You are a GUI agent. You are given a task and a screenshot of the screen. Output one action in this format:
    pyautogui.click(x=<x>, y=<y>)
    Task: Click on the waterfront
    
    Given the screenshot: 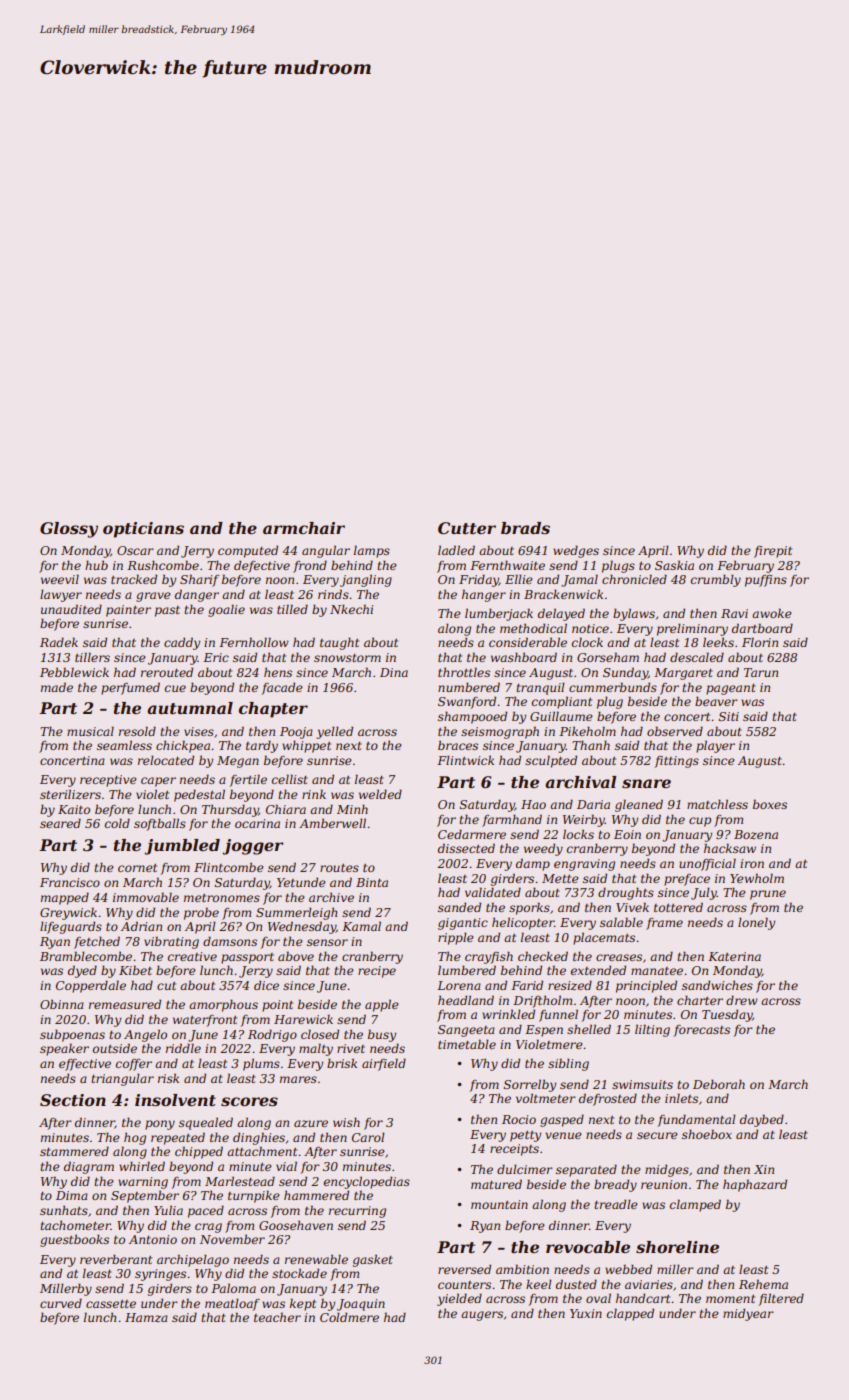 What is the action you would take?
    pyautogui.click(x=205, y=1021)
